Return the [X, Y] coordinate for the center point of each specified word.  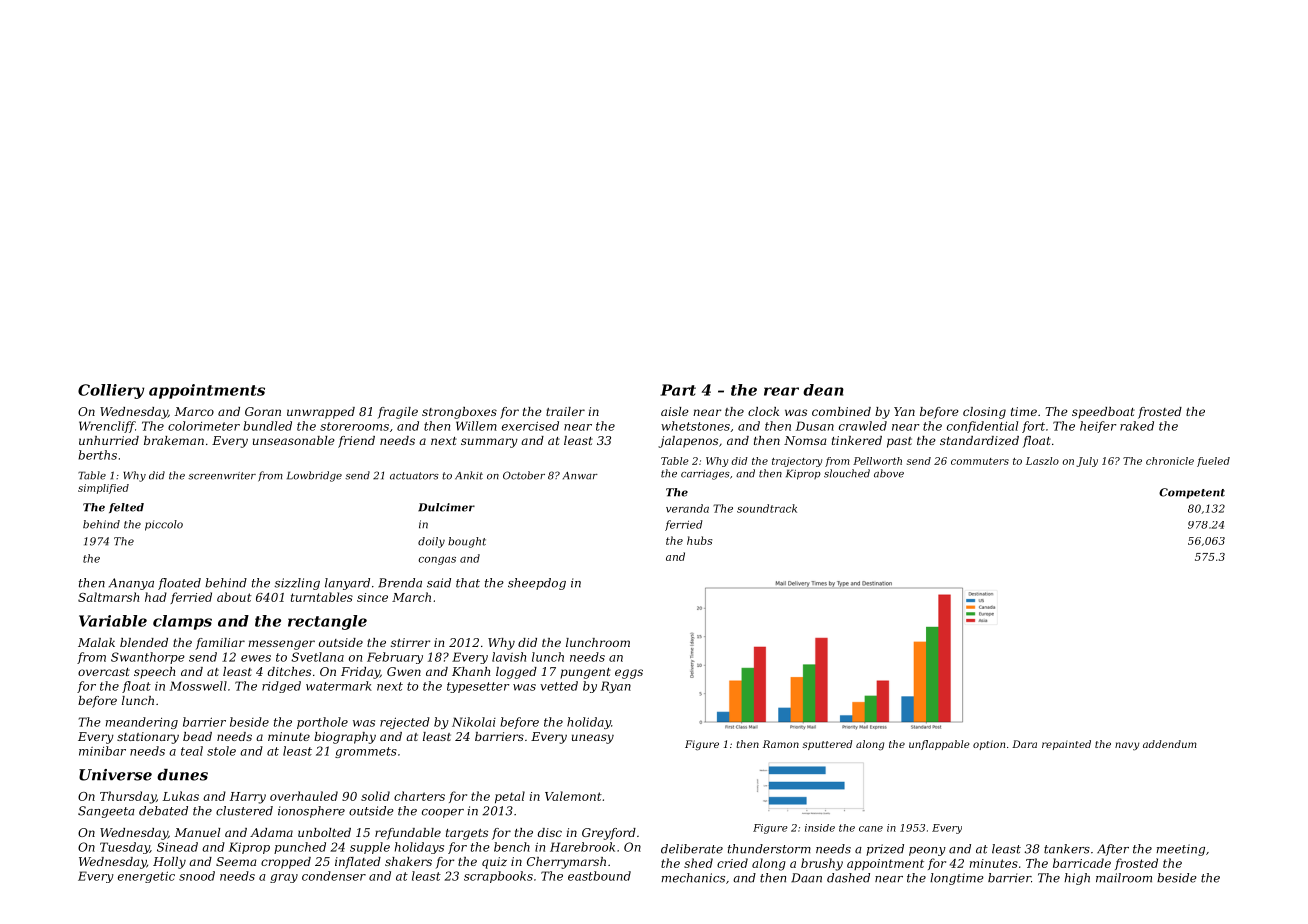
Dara [1024, 744]
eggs [629, 674]
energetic [146, 877]
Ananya [131, 584]
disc [550, 832]
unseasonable [294, 440]
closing [984, 413]
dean [823, 390]
